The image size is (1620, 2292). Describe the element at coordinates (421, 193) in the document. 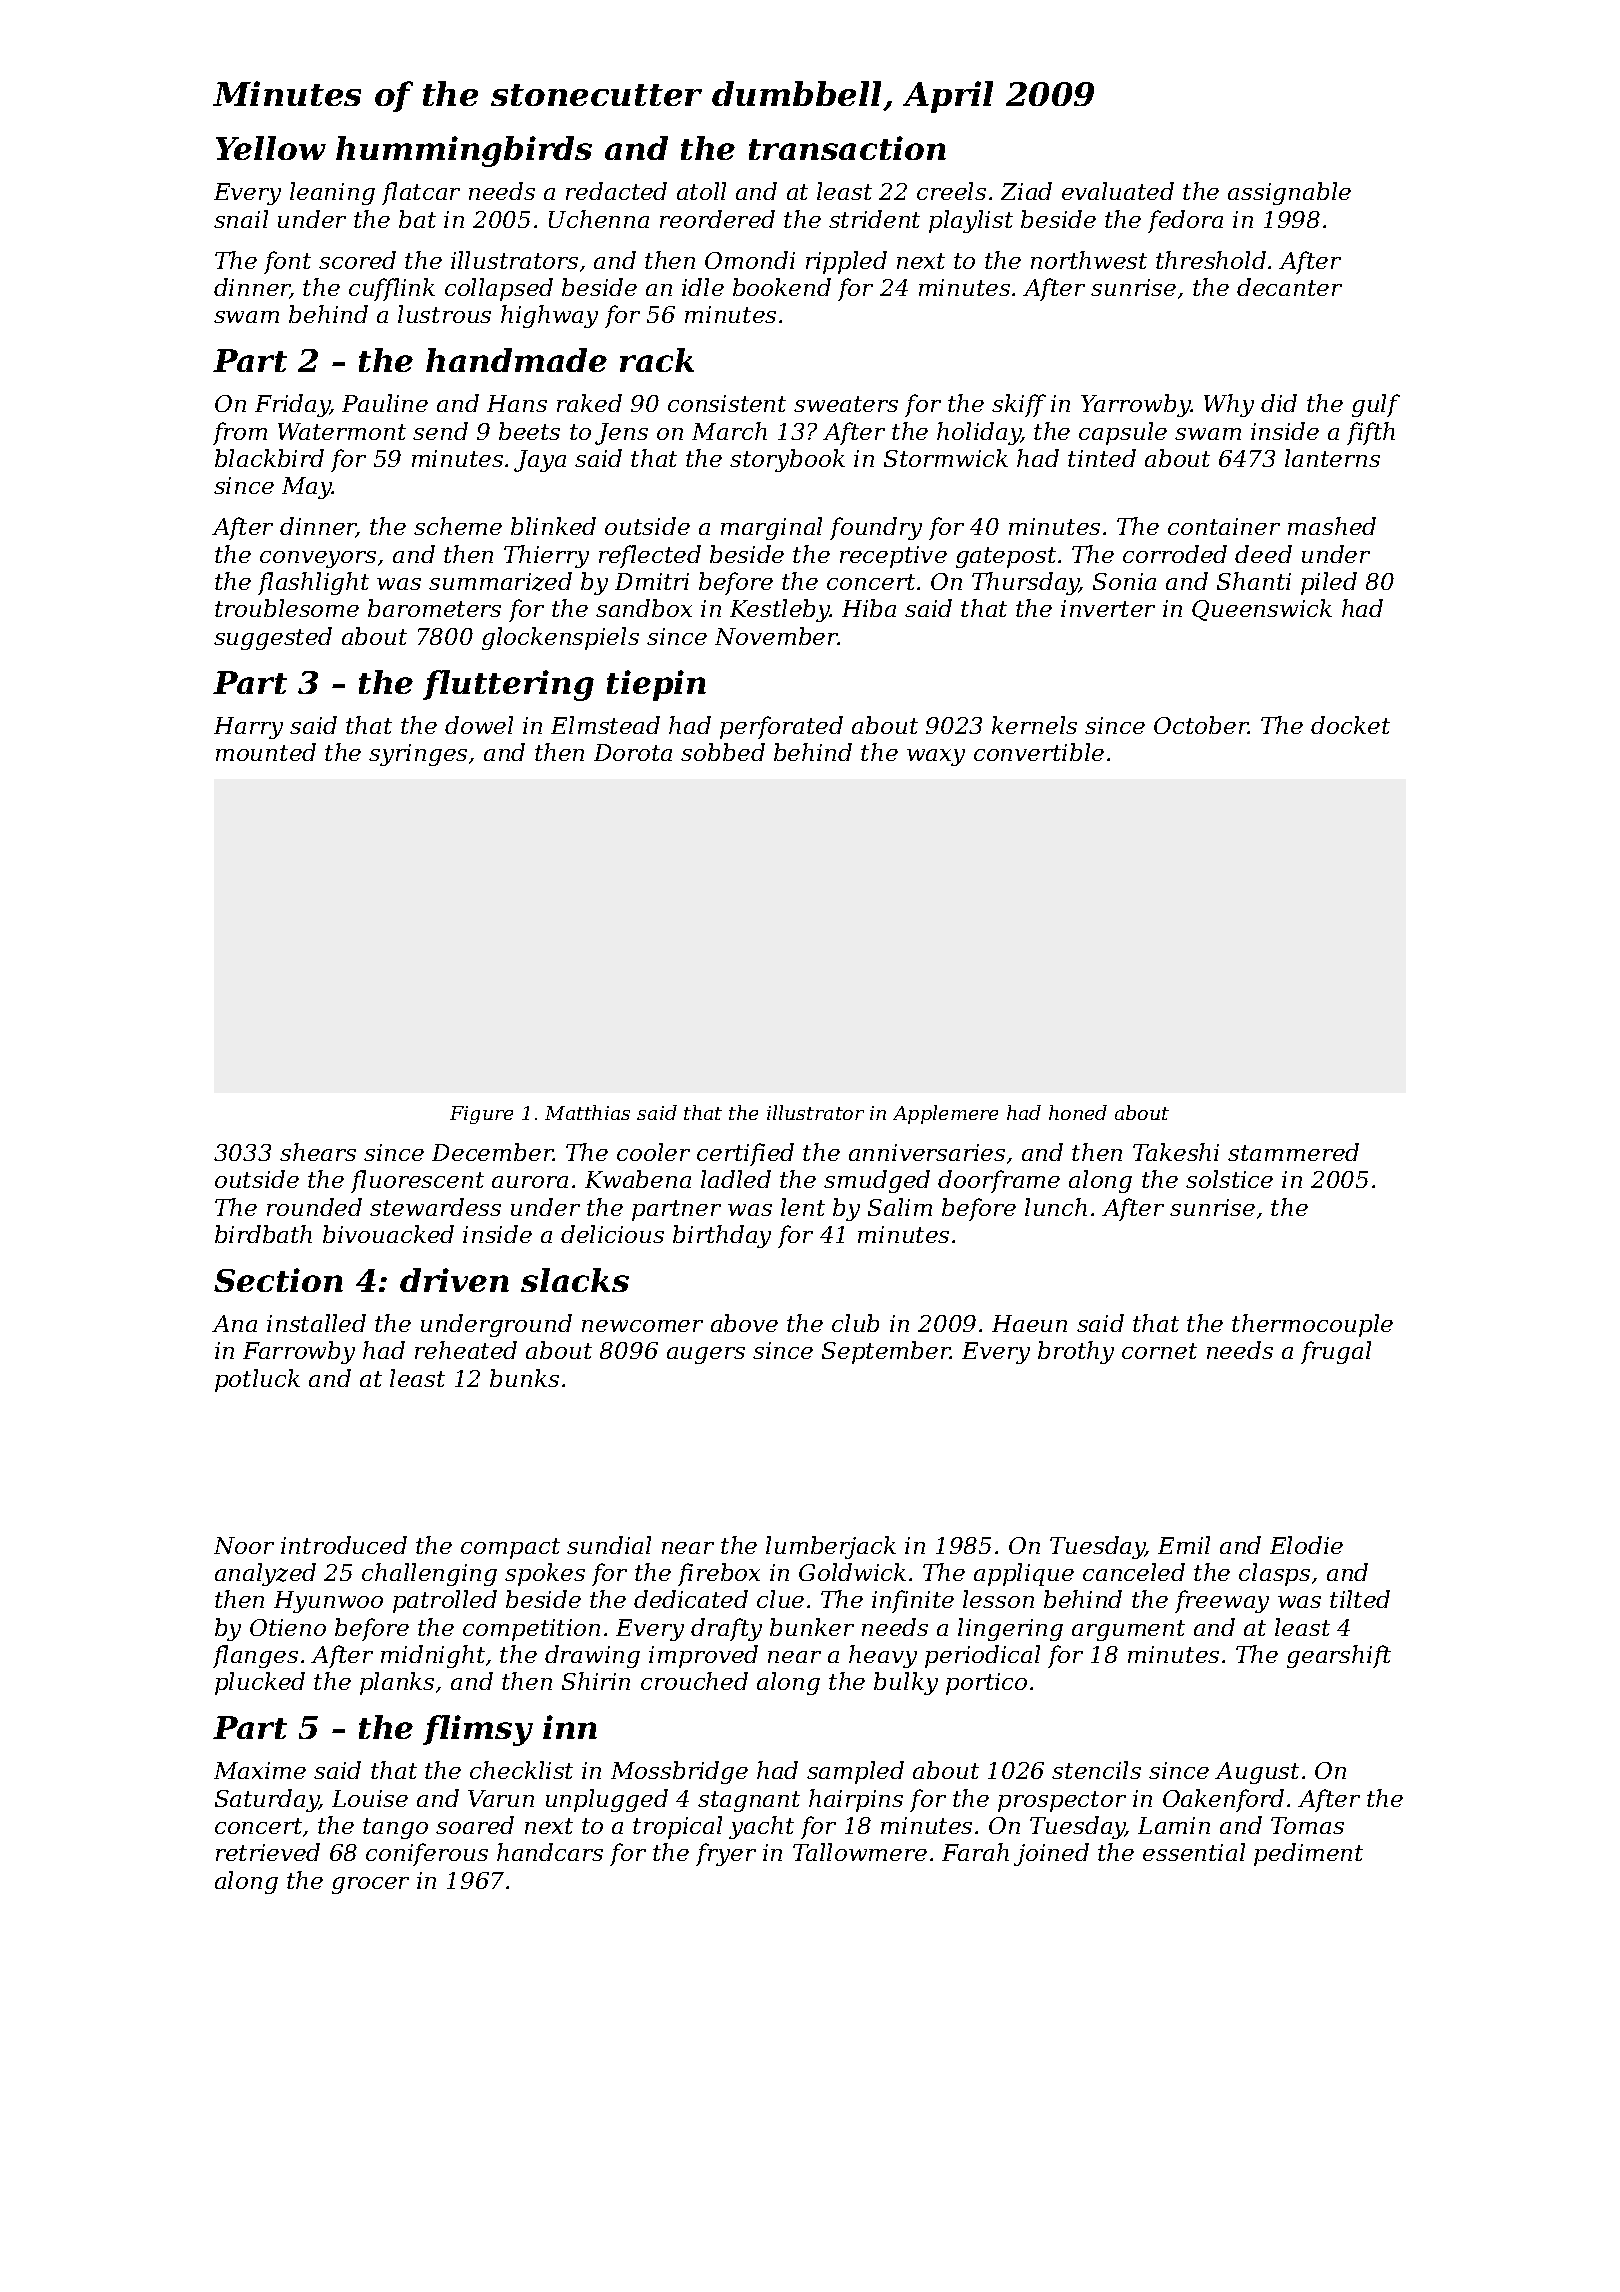

I see `flatcar` at that location.
